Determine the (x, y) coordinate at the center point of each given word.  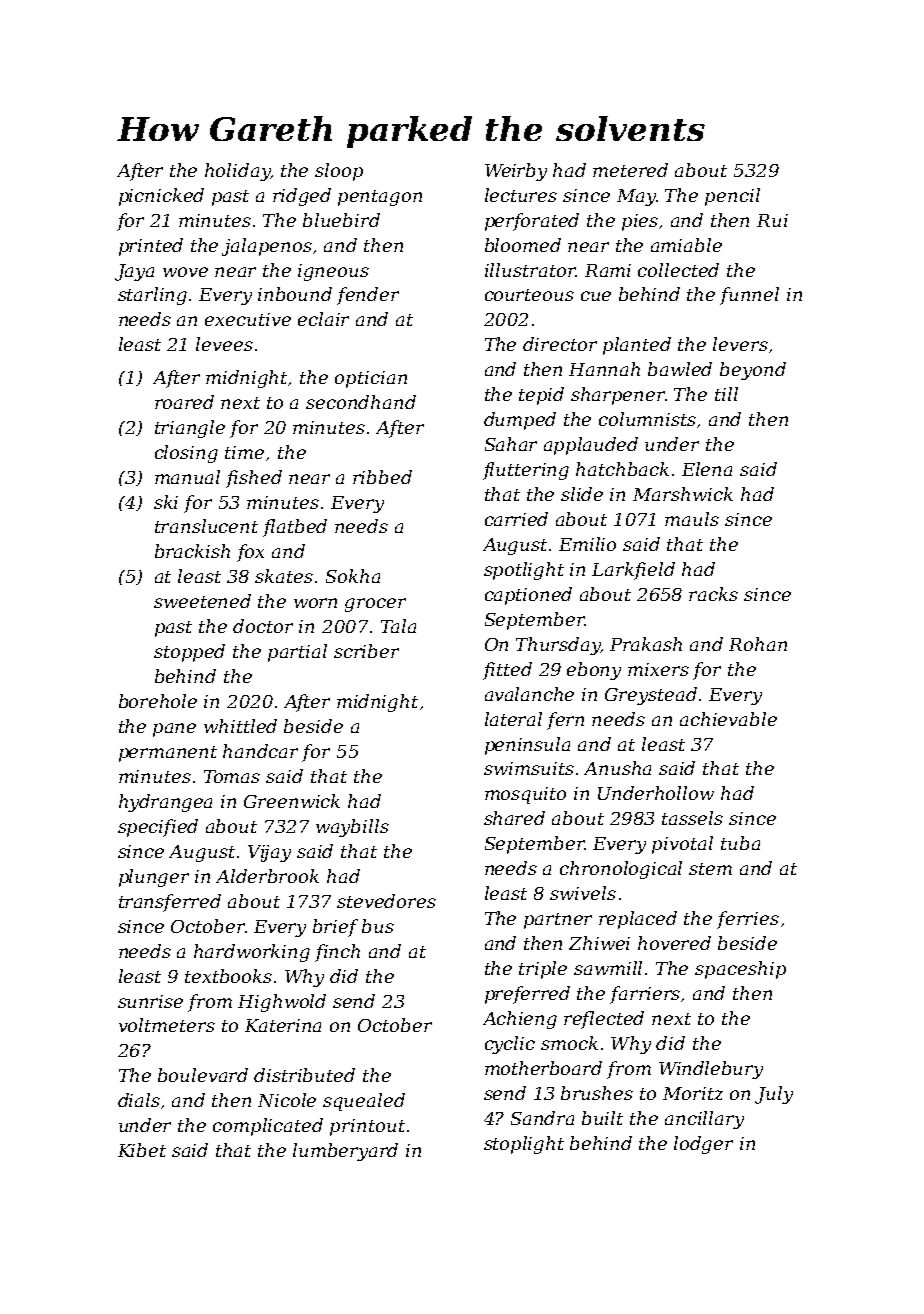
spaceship (740, 970)
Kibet (142, 1150)
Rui (772, 220)
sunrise (150, 1001)
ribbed (382, 477)
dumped (520, 421)
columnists (647, 419)
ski (166, 502)
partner (558, 921)
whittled (240, 726)
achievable (728, 719)
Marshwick (683, 494)
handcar (260, 751)
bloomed (523, 245)
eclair (323, 319)
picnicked (161, 197)
